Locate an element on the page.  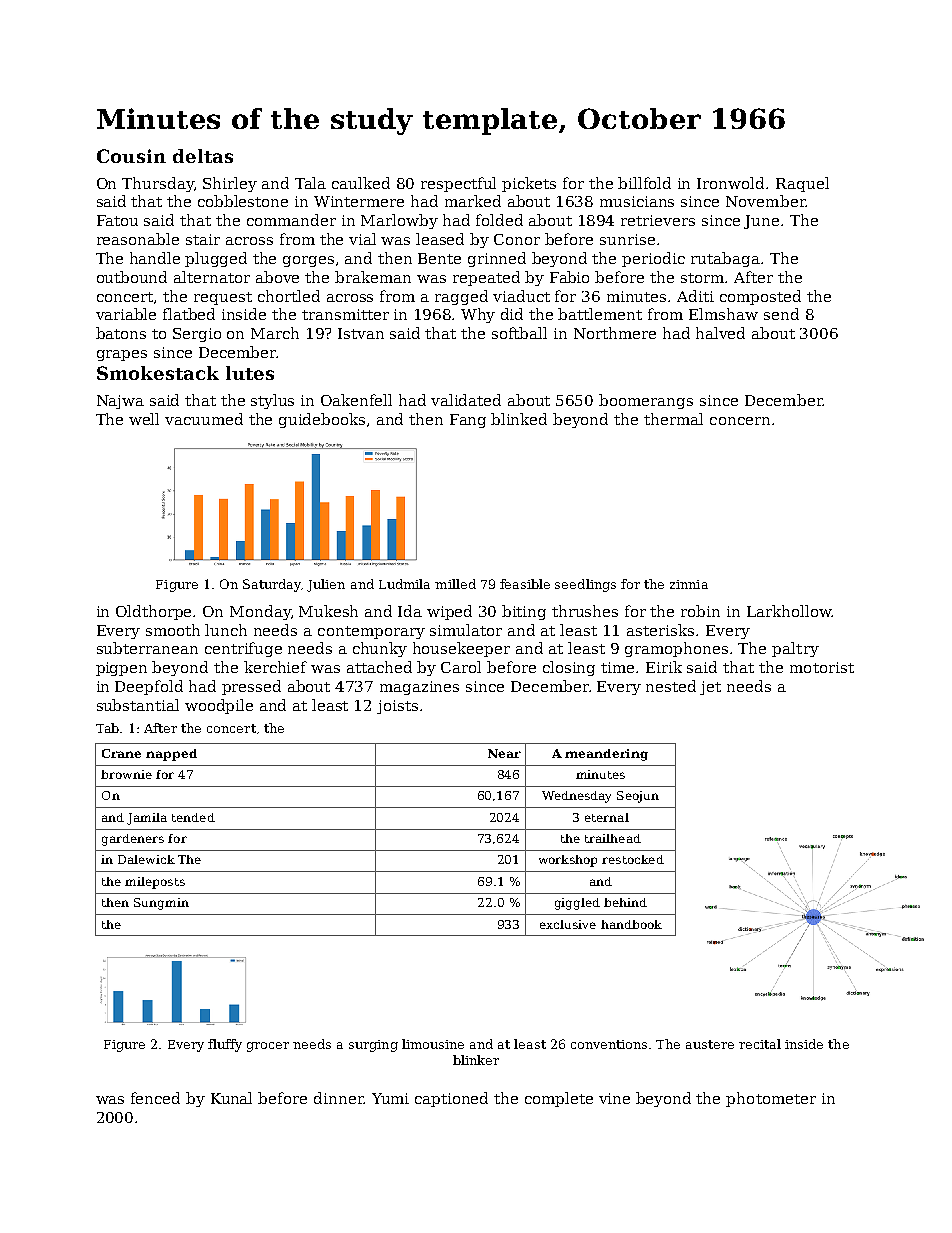
Near is located at coordinates (504, 753).
